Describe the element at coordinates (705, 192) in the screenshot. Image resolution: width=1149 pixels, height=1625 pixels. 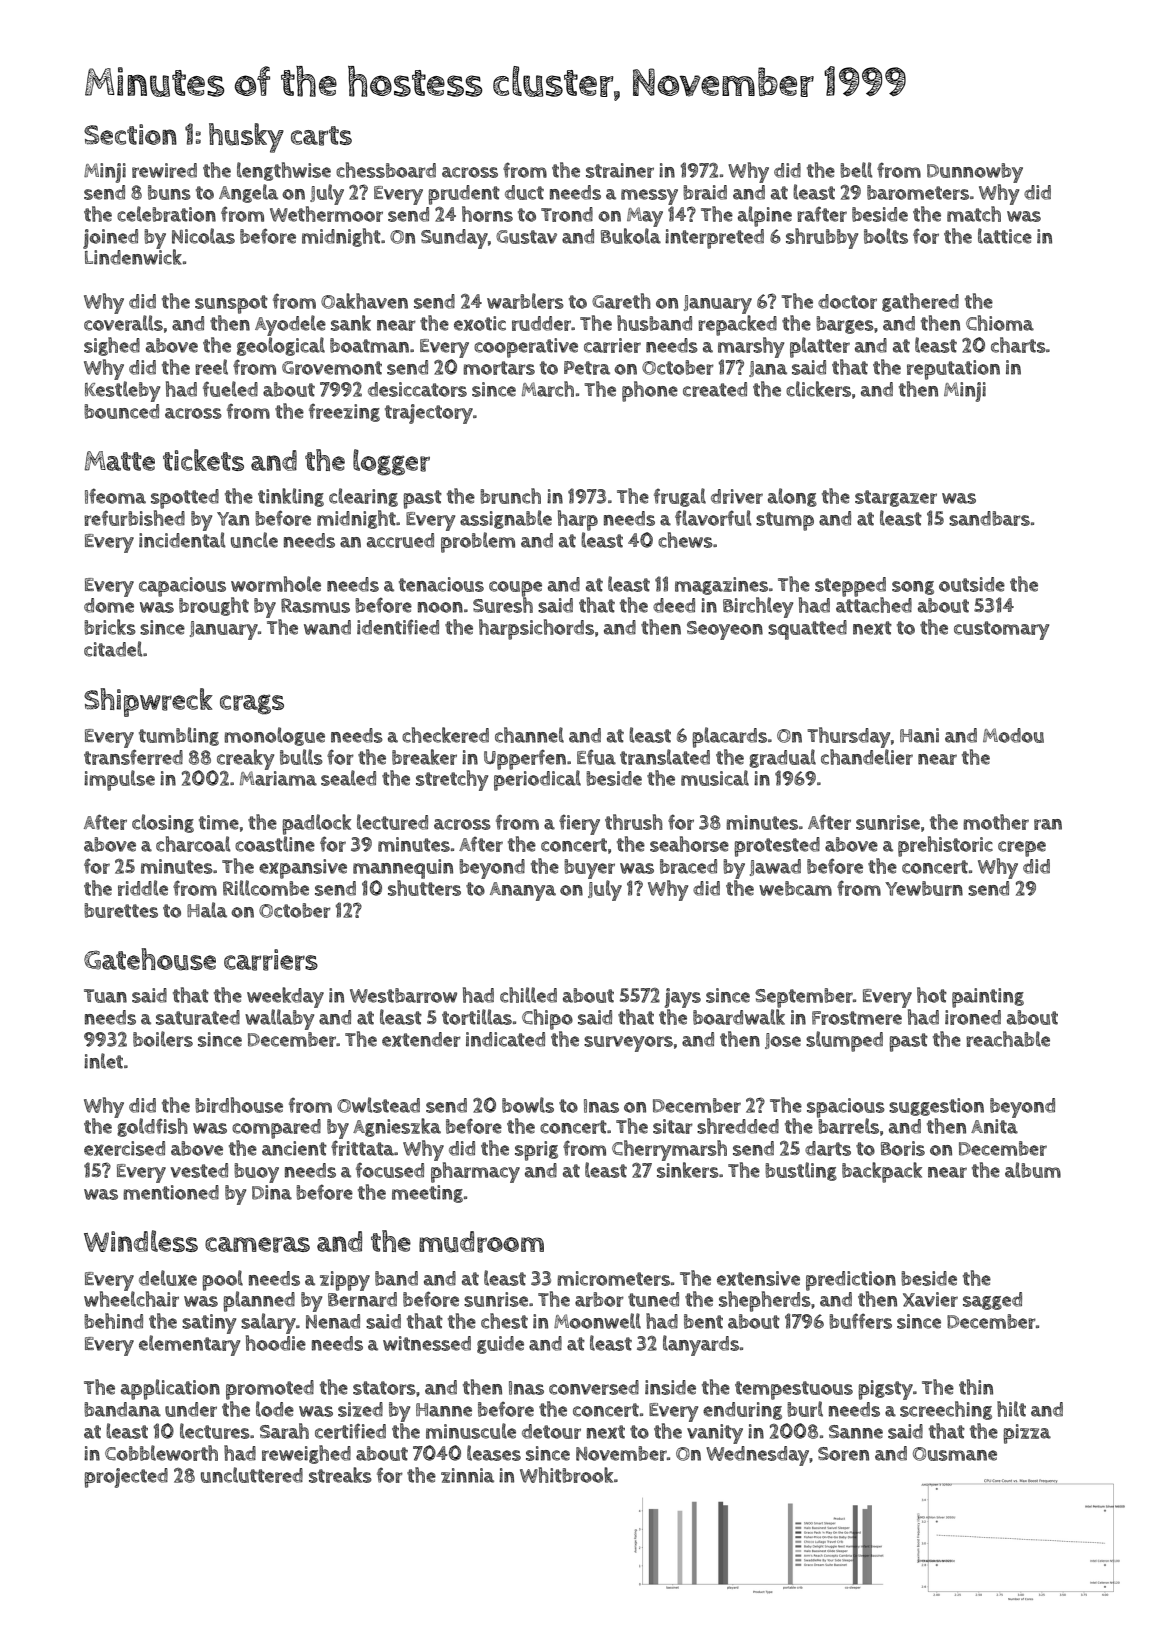
I see `braid` at that location.
